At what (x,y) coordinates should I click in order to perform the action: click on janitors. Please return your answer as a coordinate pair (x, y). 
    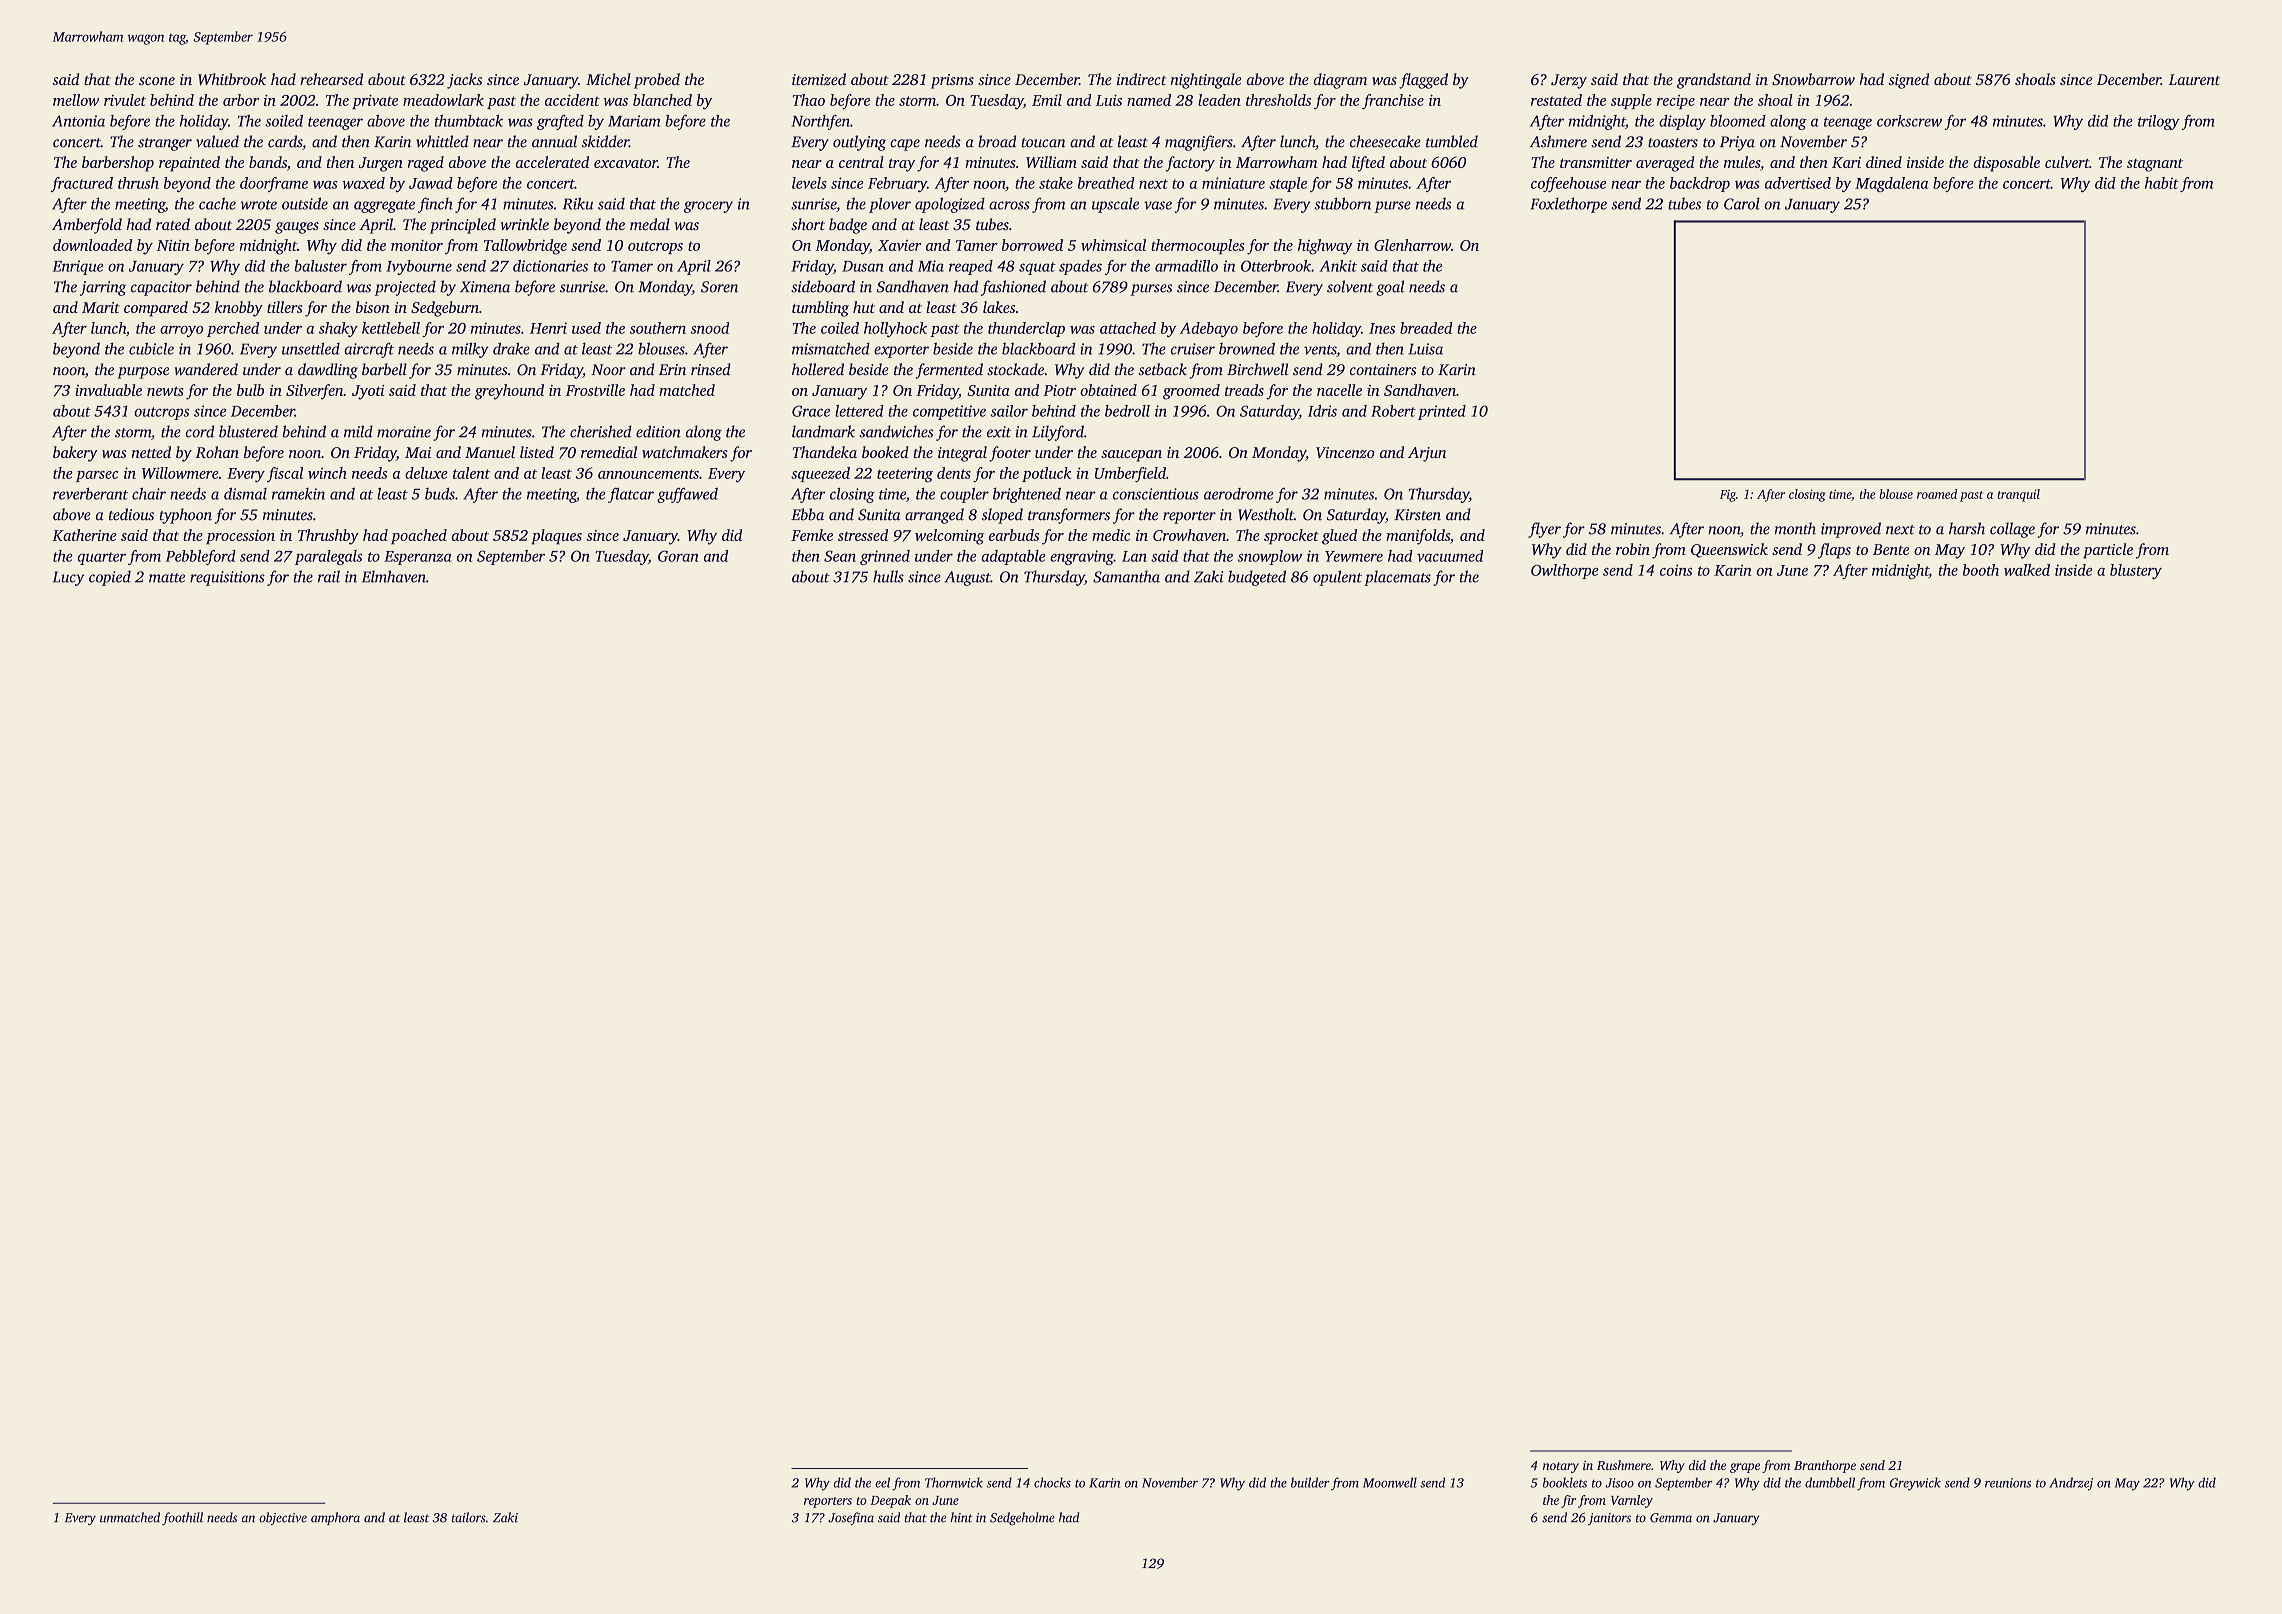
    Looking at the image, I should click on (1609, 1519).
